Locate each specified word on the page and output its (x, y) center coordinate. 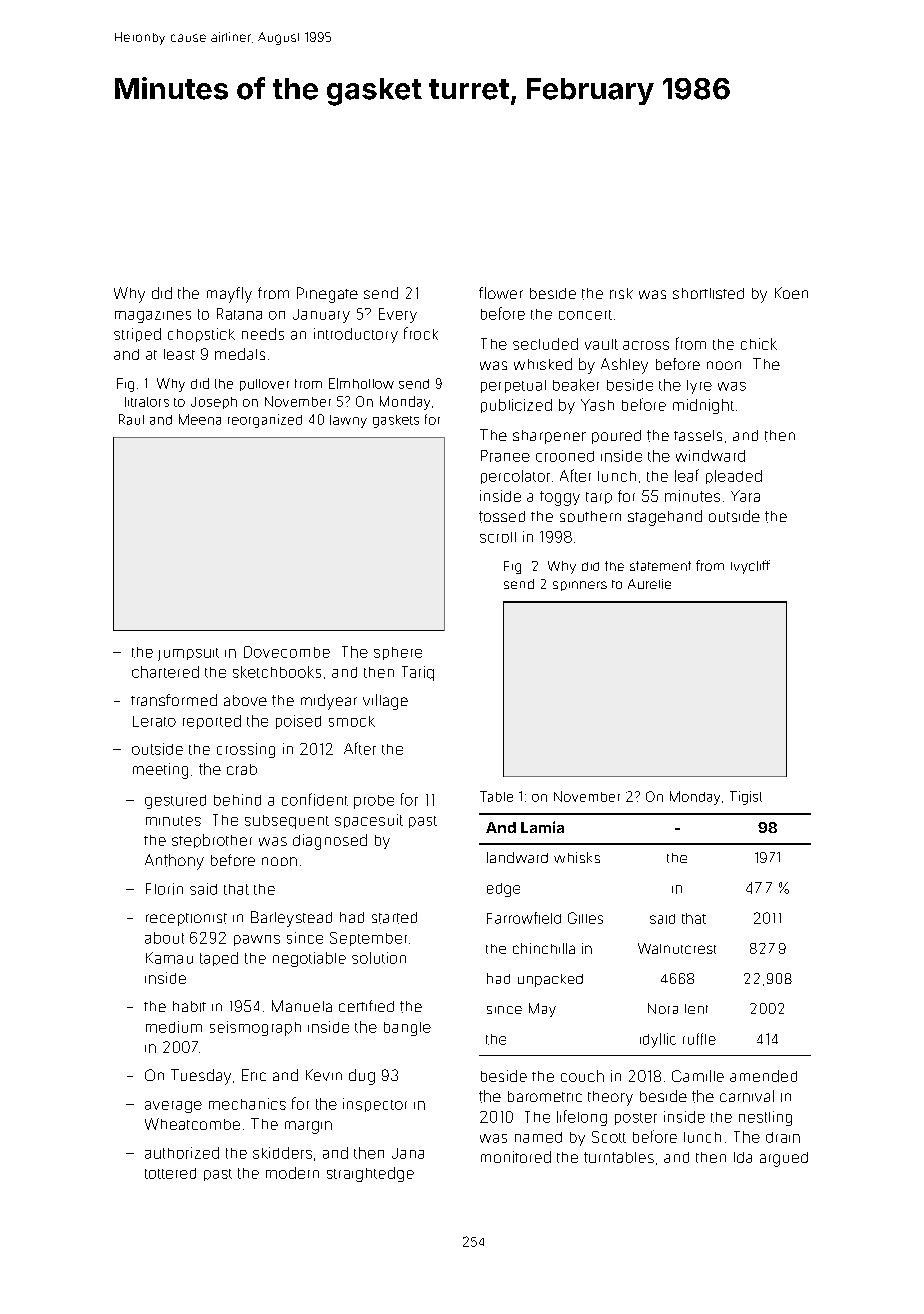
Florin (164, 889)
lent (696, 1009)
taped (219, 959)
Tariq (418, 673)
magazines (153, 317)
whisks (577, 857)
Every (398, 315)
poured (616, 437)
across (646, 345)
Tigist (746, 798)
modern (292, 1173)
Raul (131, 419)
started (394, 918)
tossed (502, 517)
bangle (407, 1029)
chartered (165, 672)
